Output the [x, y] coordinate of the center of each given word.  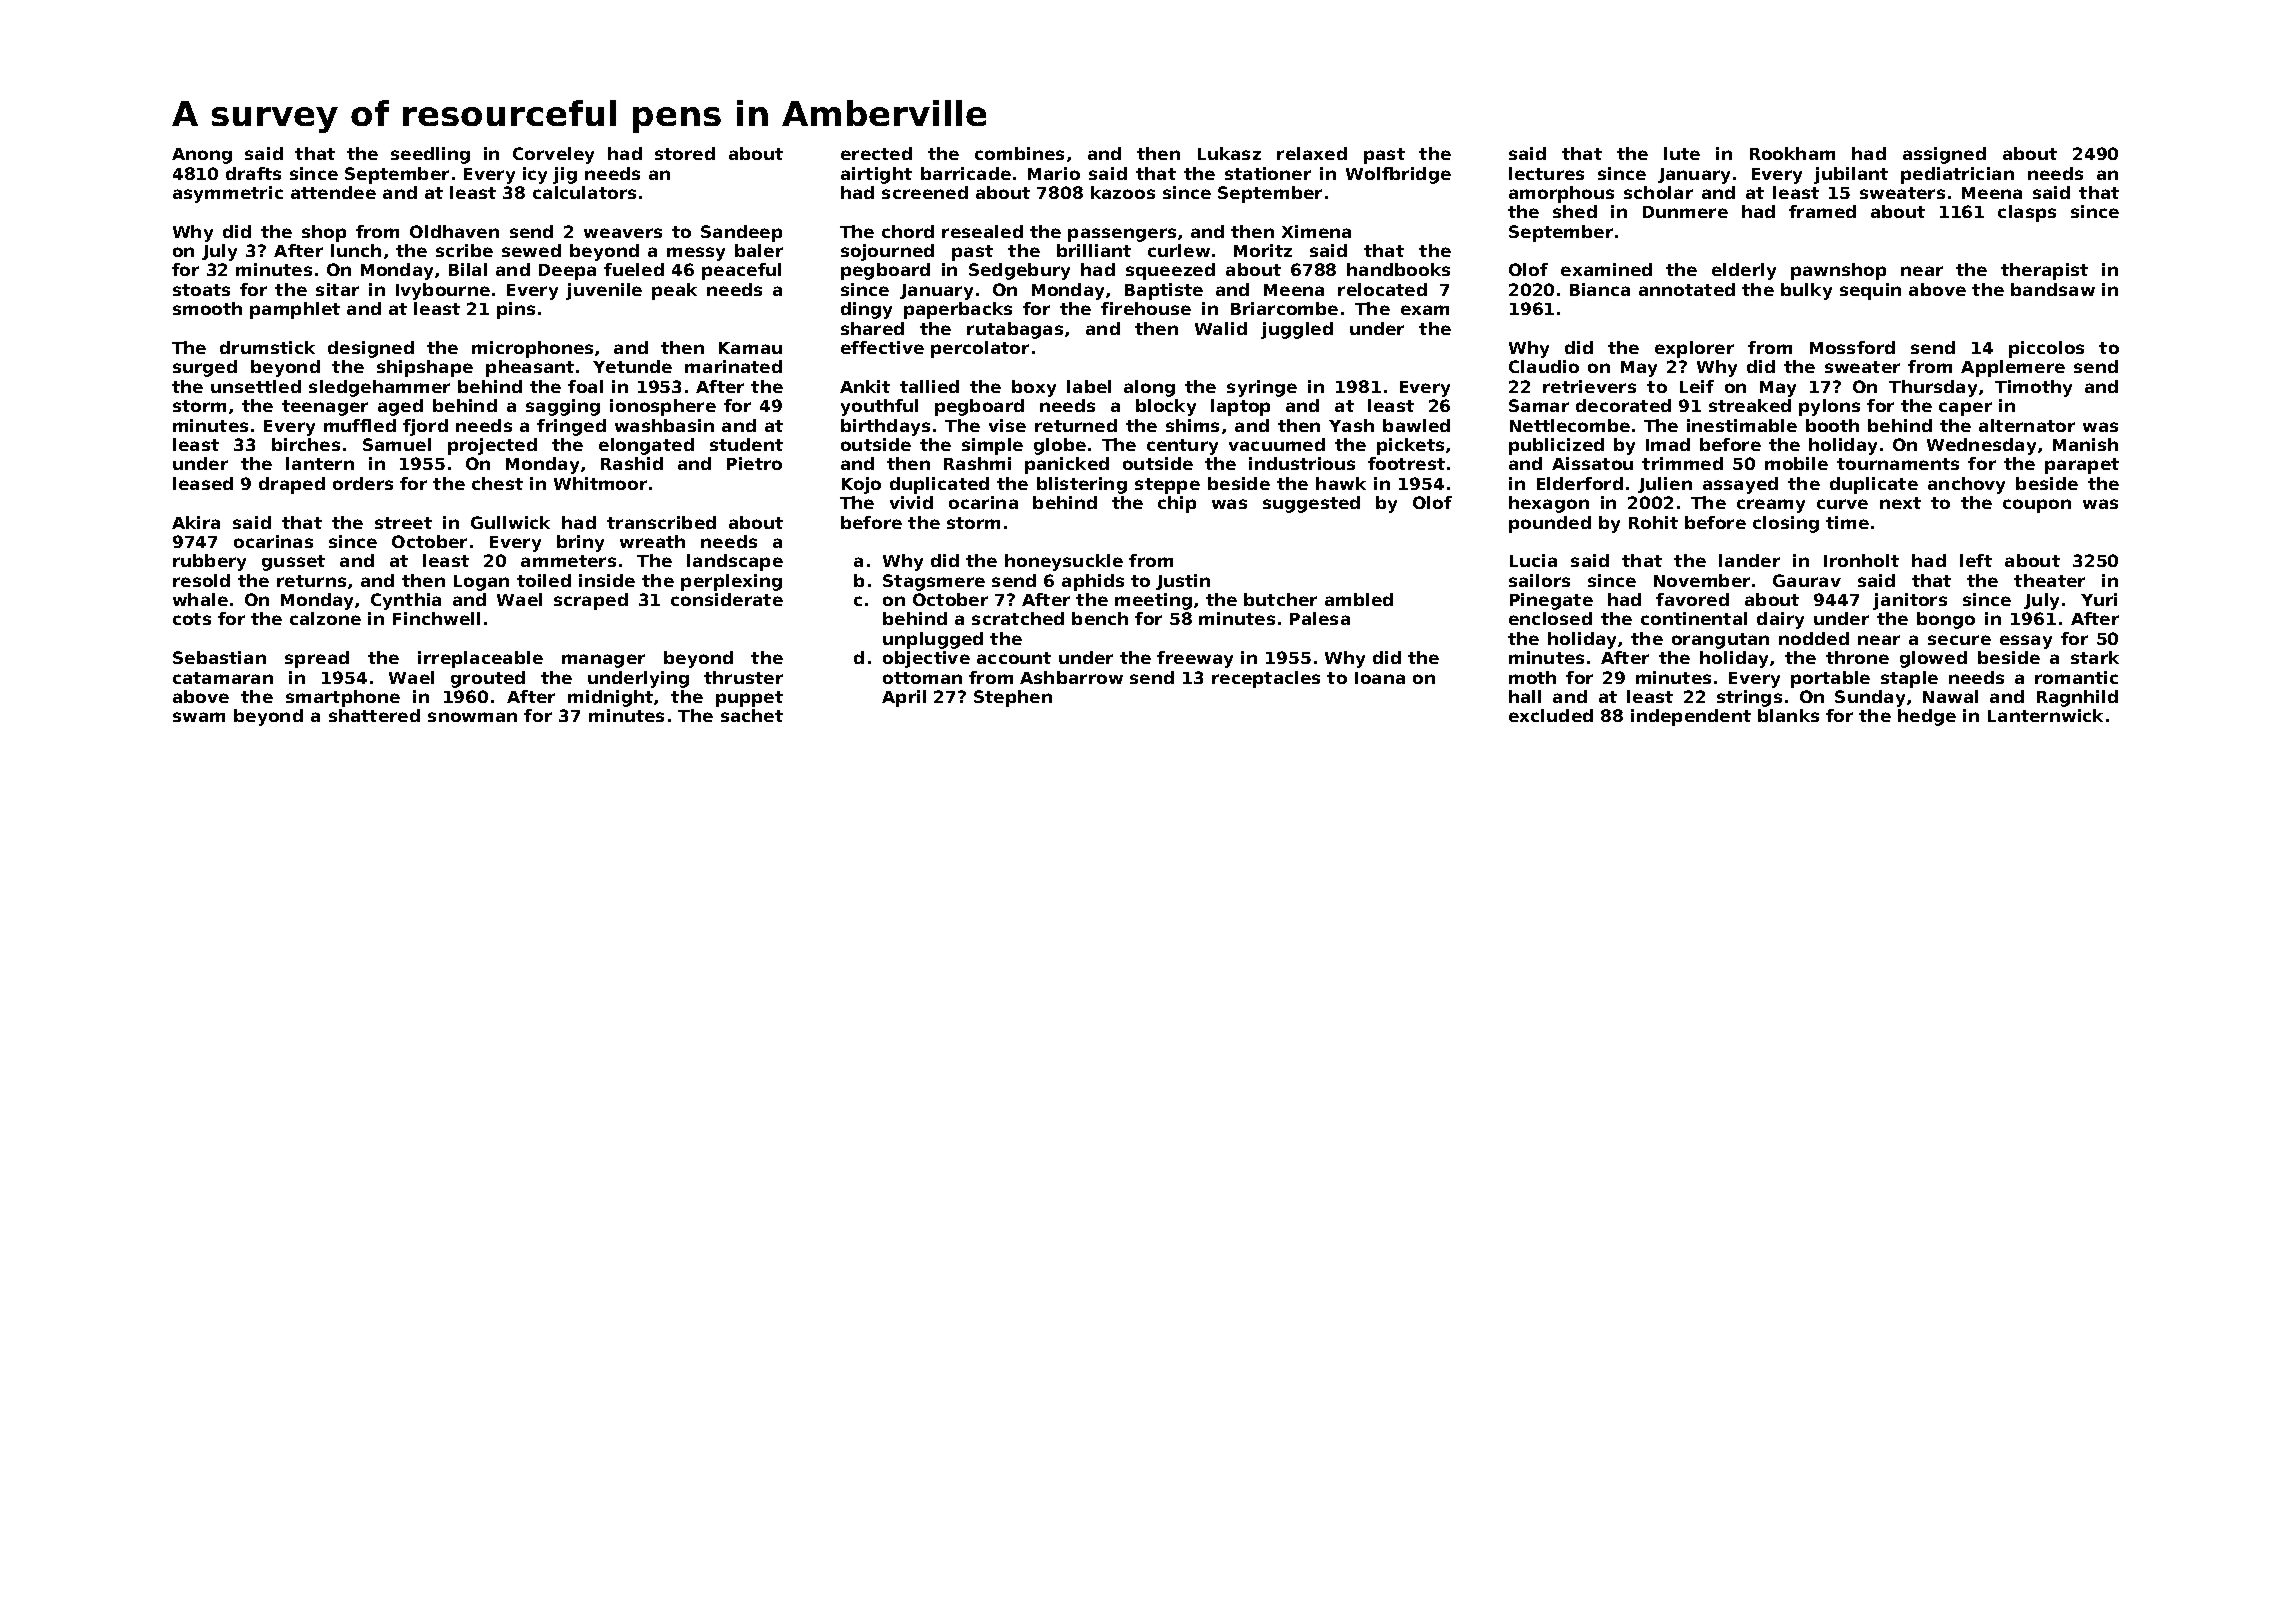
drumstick [267, 347]
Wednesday [1981, 446]
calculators [584, 192]
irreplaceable [480, 659]
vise [1007, 425]
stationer [1268, 173]
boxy [1034, 388]
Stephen [1013, 698]
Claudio [1544, 366]
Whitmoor [600, 483]
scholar [1658, 192]
